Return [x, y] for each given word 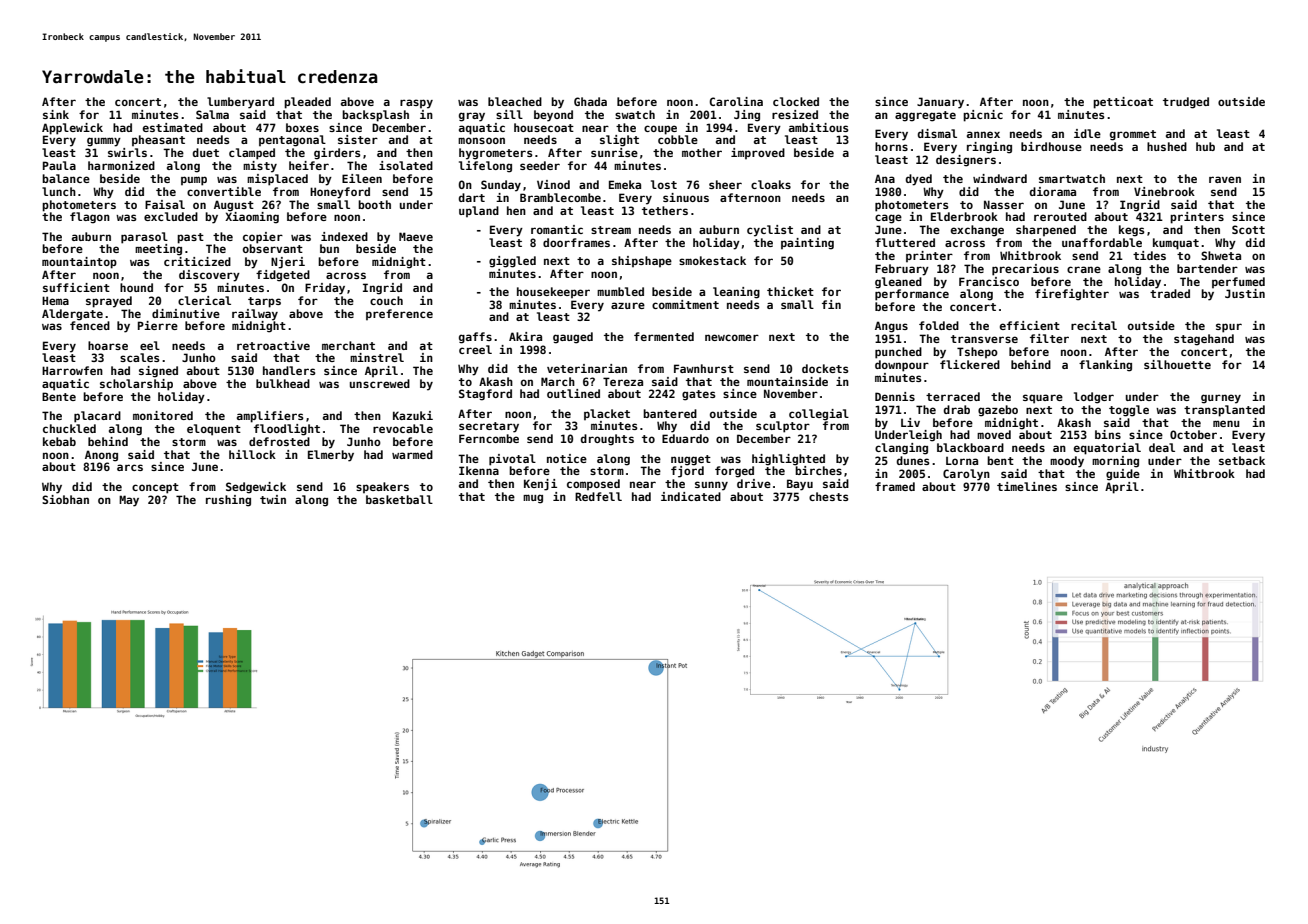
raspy [416, 104]
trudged [1186, 103]
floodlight [287, 430]
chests [829, 496]
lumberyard [240, 103]
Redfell [598, 496]
